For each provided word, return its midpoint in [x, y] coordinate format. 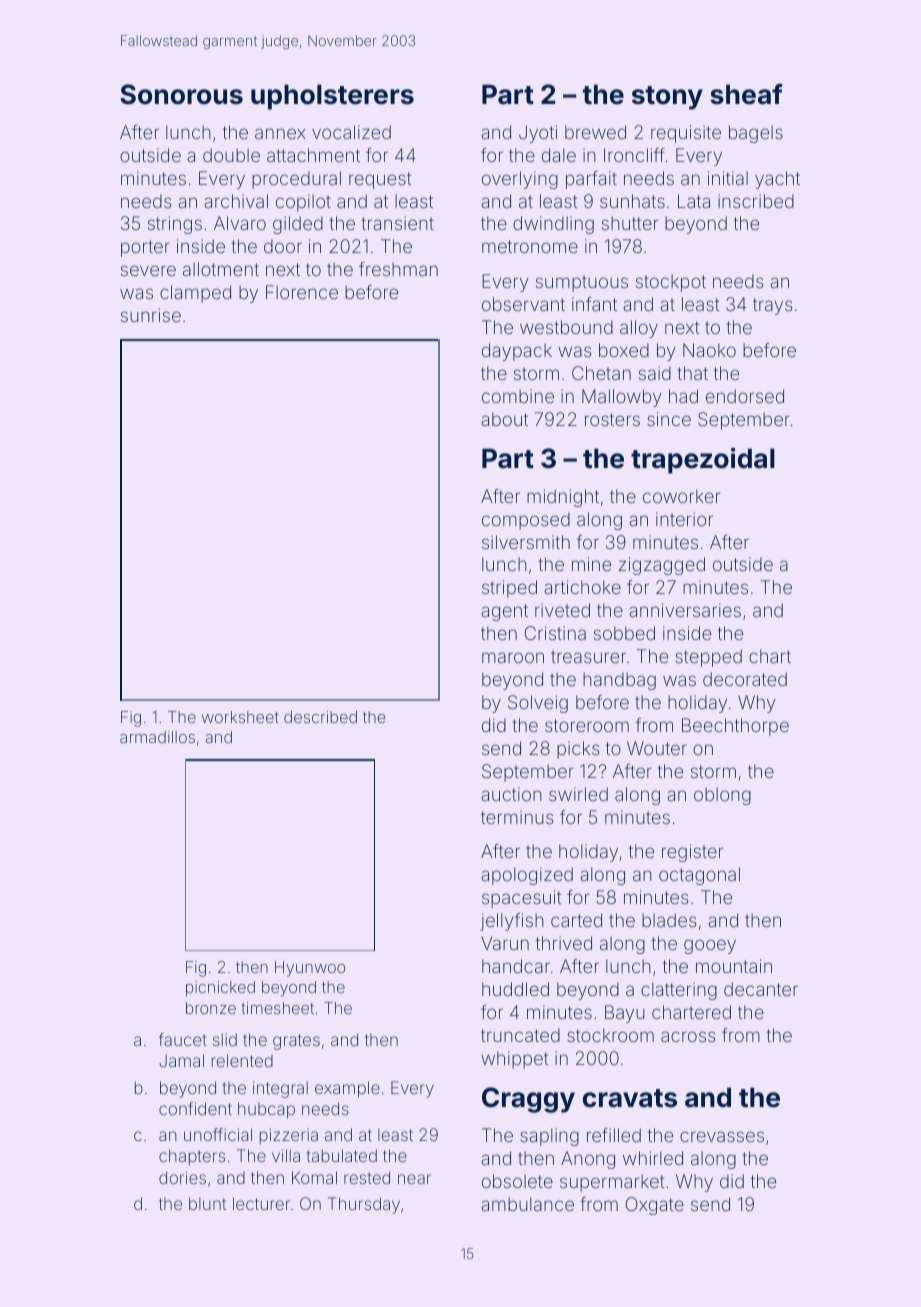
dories [182, 1177]
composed [526, 521]
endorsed [745, 396]
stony [667, 98]
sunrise [151, 315]
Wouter [657, 748]
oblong [722, 796]
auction [511, 794]
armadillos [157, 737]
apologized [527, 876]
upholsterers [332, 97]
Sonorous [181, 94]
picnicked [220, 989]
